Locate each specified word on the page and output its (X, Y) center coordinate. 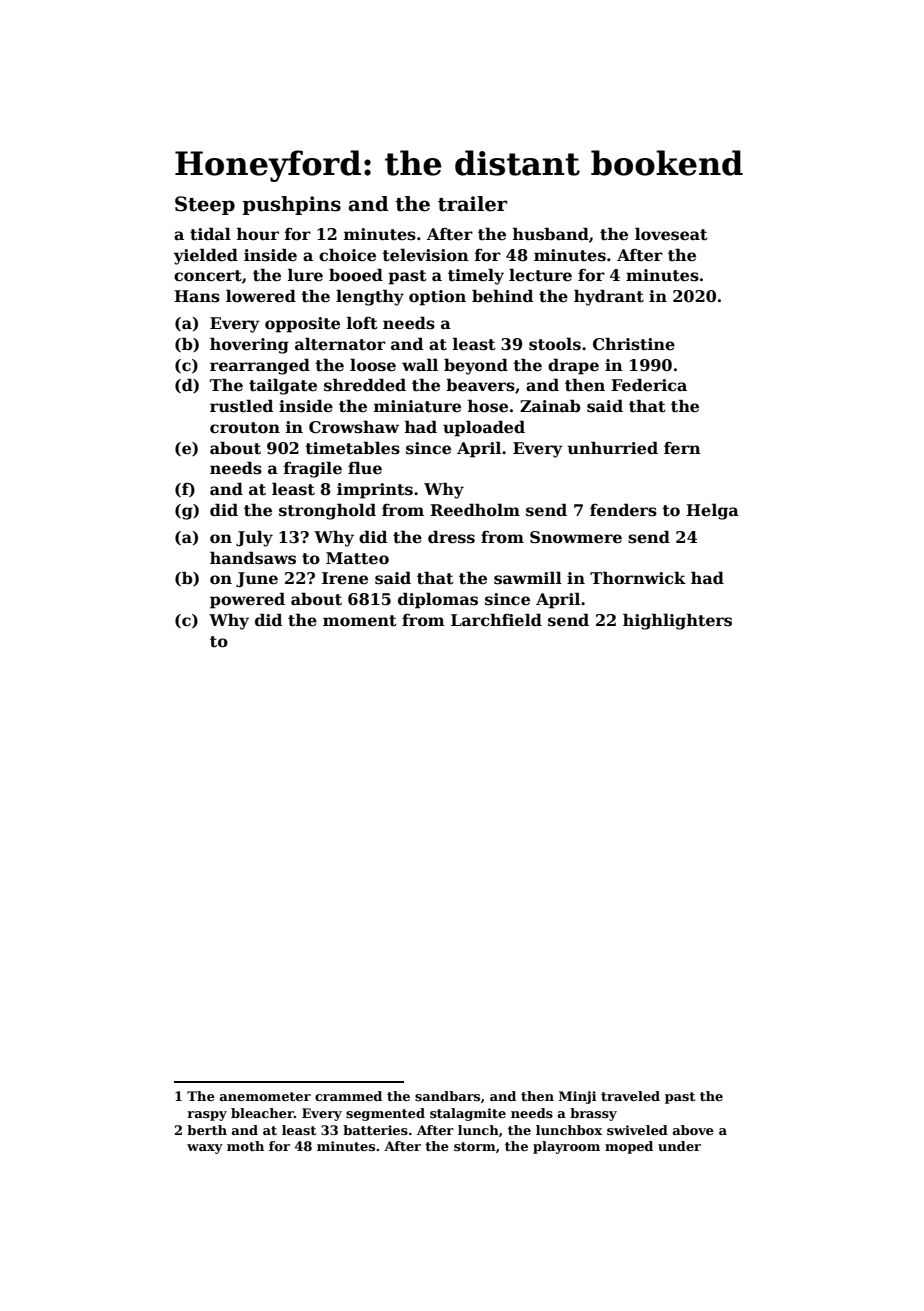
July (254, 538)
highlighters (677, 621)
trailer (472, 204)
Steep (205, 205)
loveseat (671, 234)
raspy (207, 1116)
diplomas (438, 600)
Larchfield (496, 620)
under (679, 1146)
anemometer (265, 1096)
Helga (712, 511)
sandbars (447, 1096)
